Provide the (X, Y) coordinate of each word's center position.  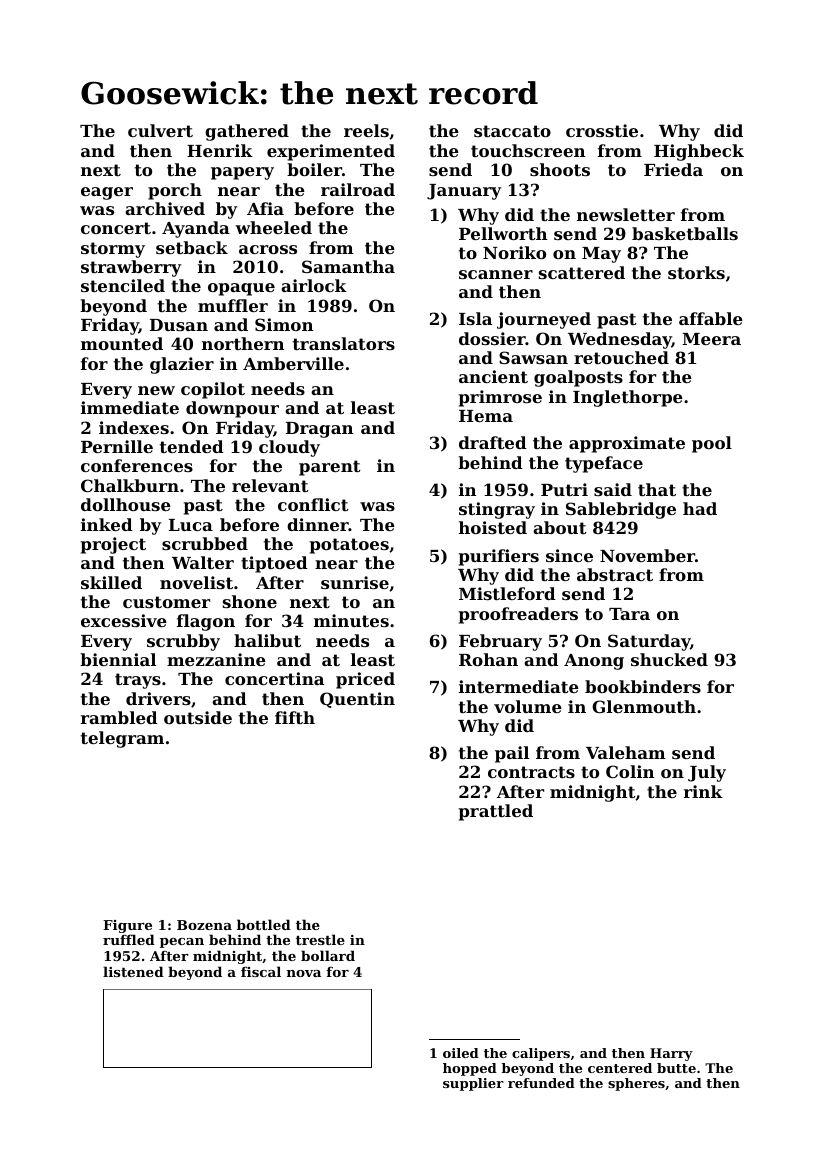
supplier (473, 1084)
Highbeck (699, 152)
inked (107, 524)
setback (192, 247)
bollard (328, 955)
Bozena (204, 925)
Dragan (319, 430)
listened (133, 971)
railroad (358, 189)
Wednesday (620, 340)
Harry (671, 1054)
